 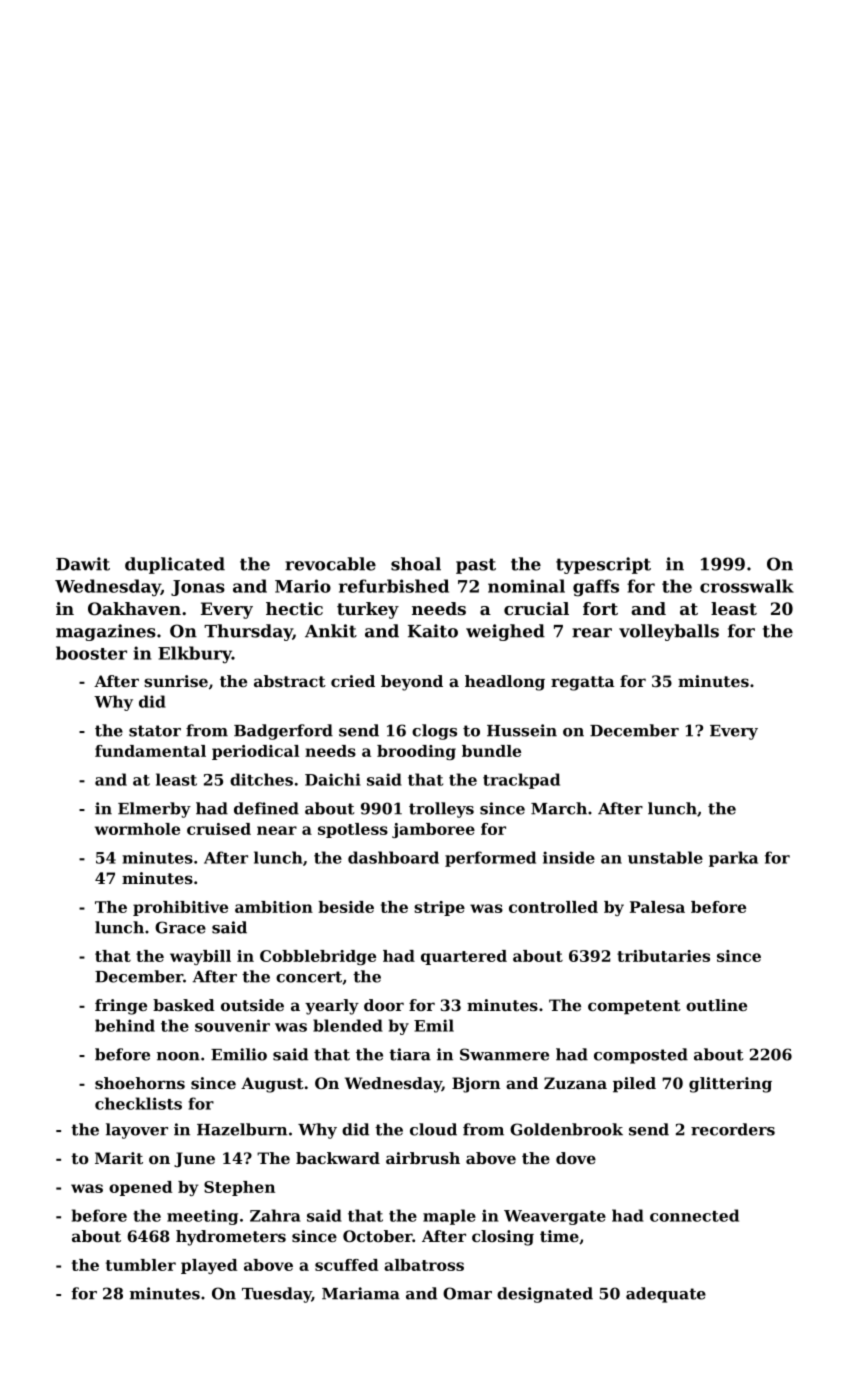 I want to click on Cobblebridge, so click(x=318, y=957).
